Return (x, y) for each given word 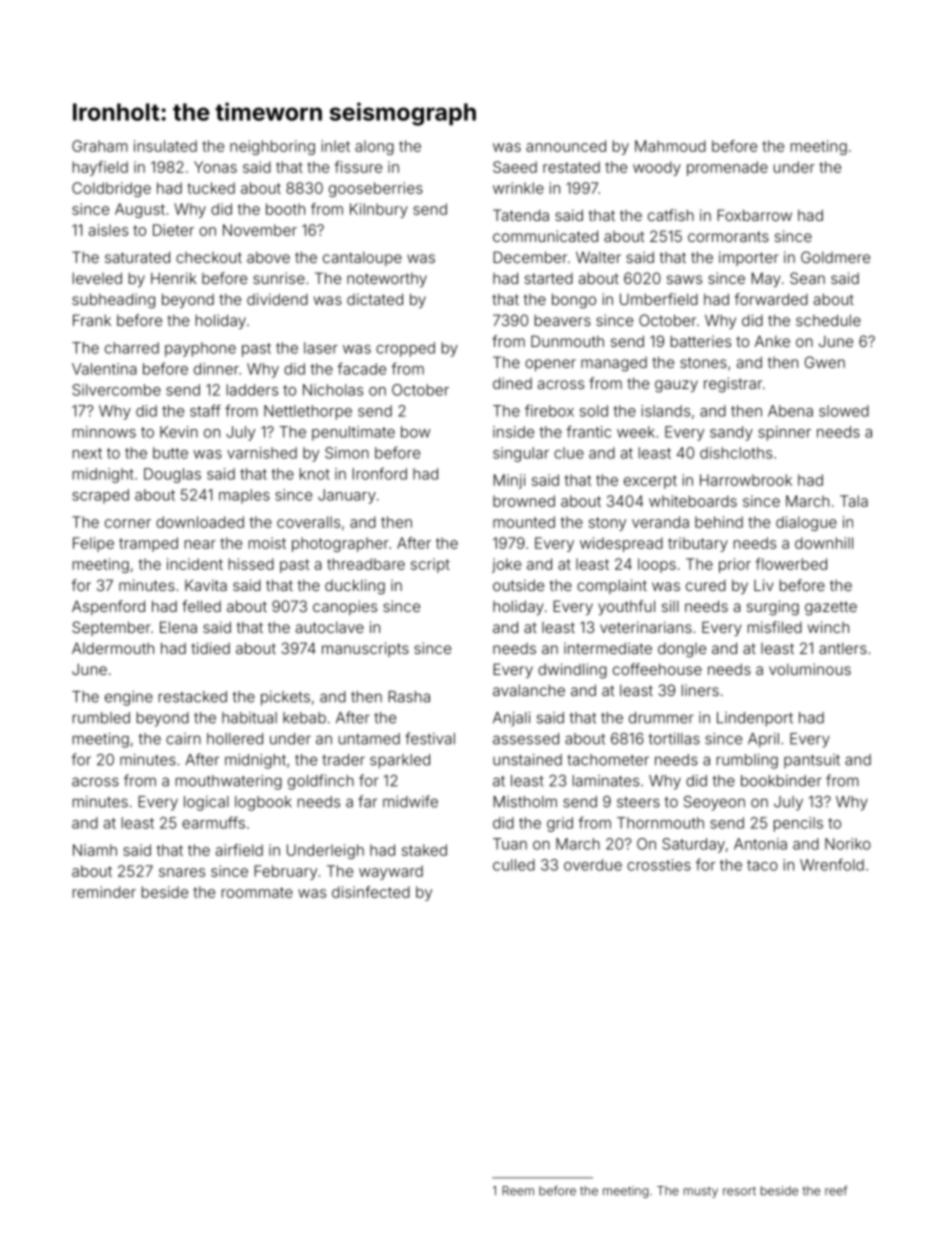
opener (550, 365)
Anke (772, 341)
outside (518, 585)
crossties (659, 865)
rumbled (101, 718)
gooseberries (376, 189)
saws (684, 279)
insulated (165, 146)
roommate (257, 892)
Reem (518, 1191)
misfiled (775, 627)
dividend (277, 299)
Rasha (409, 697)
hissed (251, 564)
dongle (682, 650)
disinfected (371, 892)
